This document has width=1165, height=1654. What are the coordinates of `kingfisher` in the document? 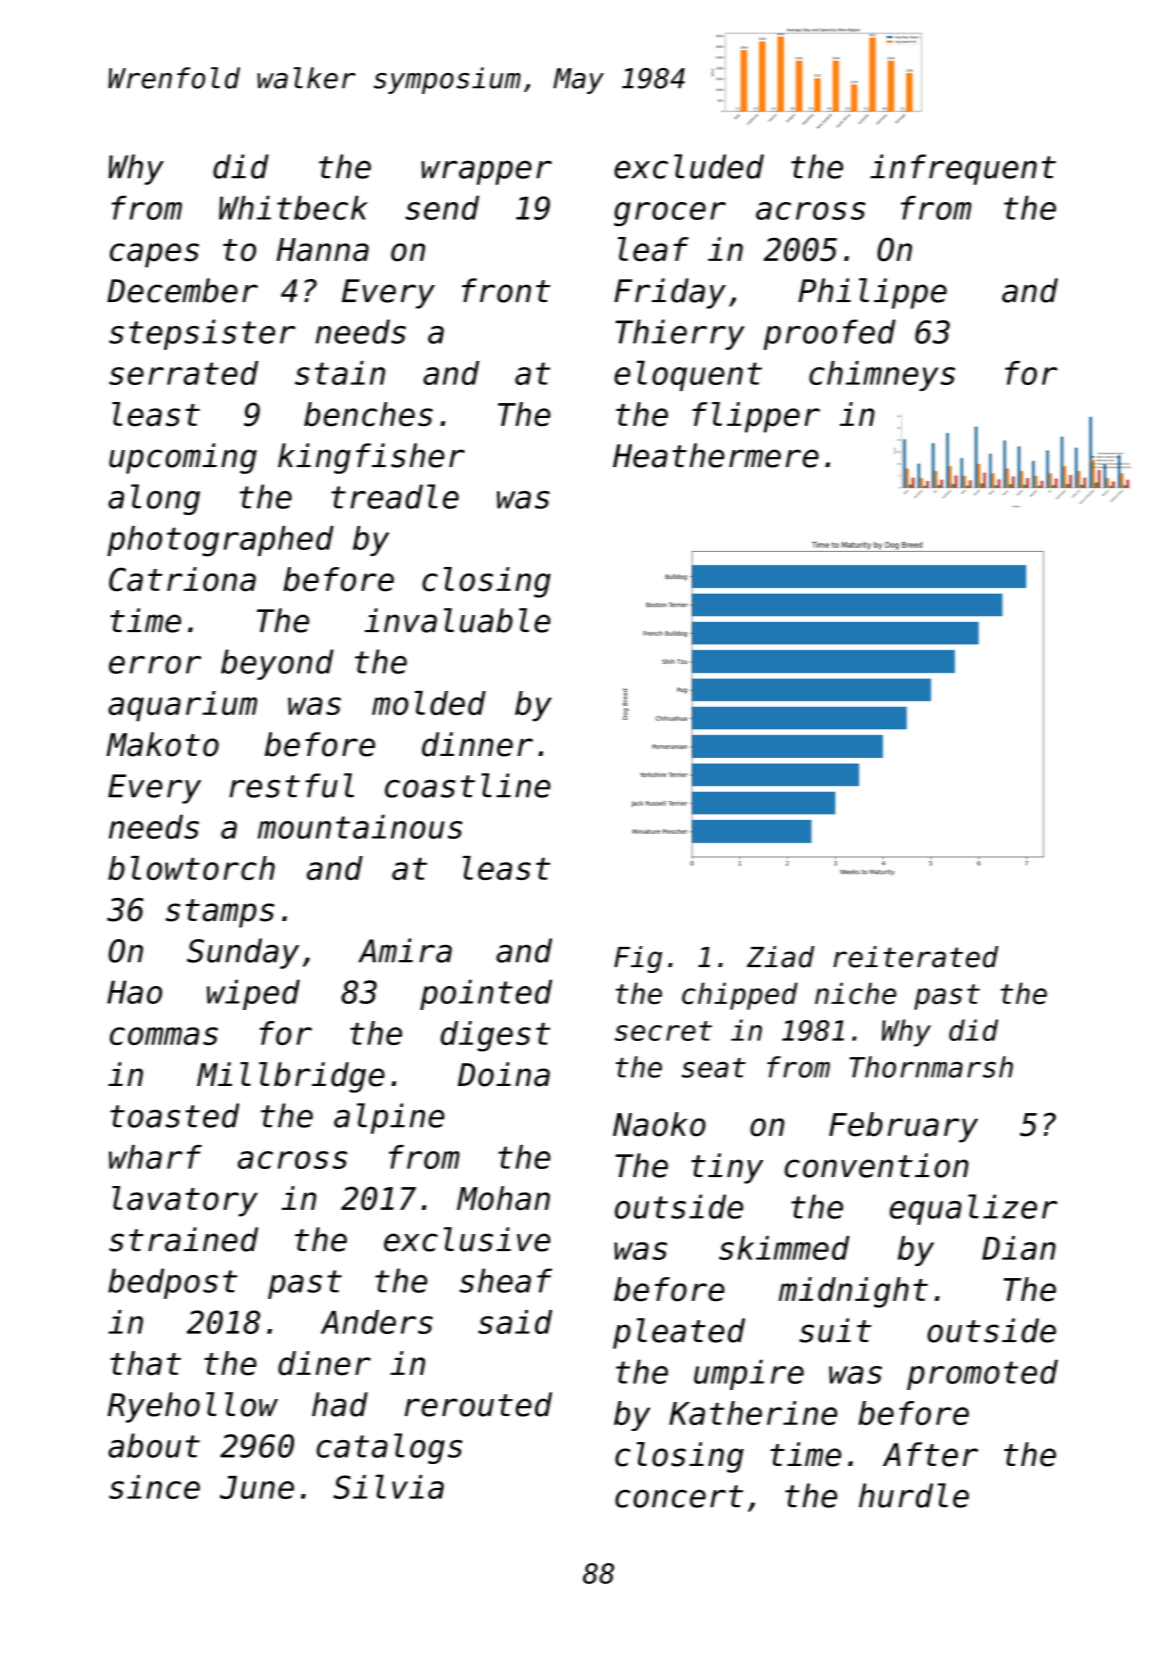 It's located at (371, 458).
